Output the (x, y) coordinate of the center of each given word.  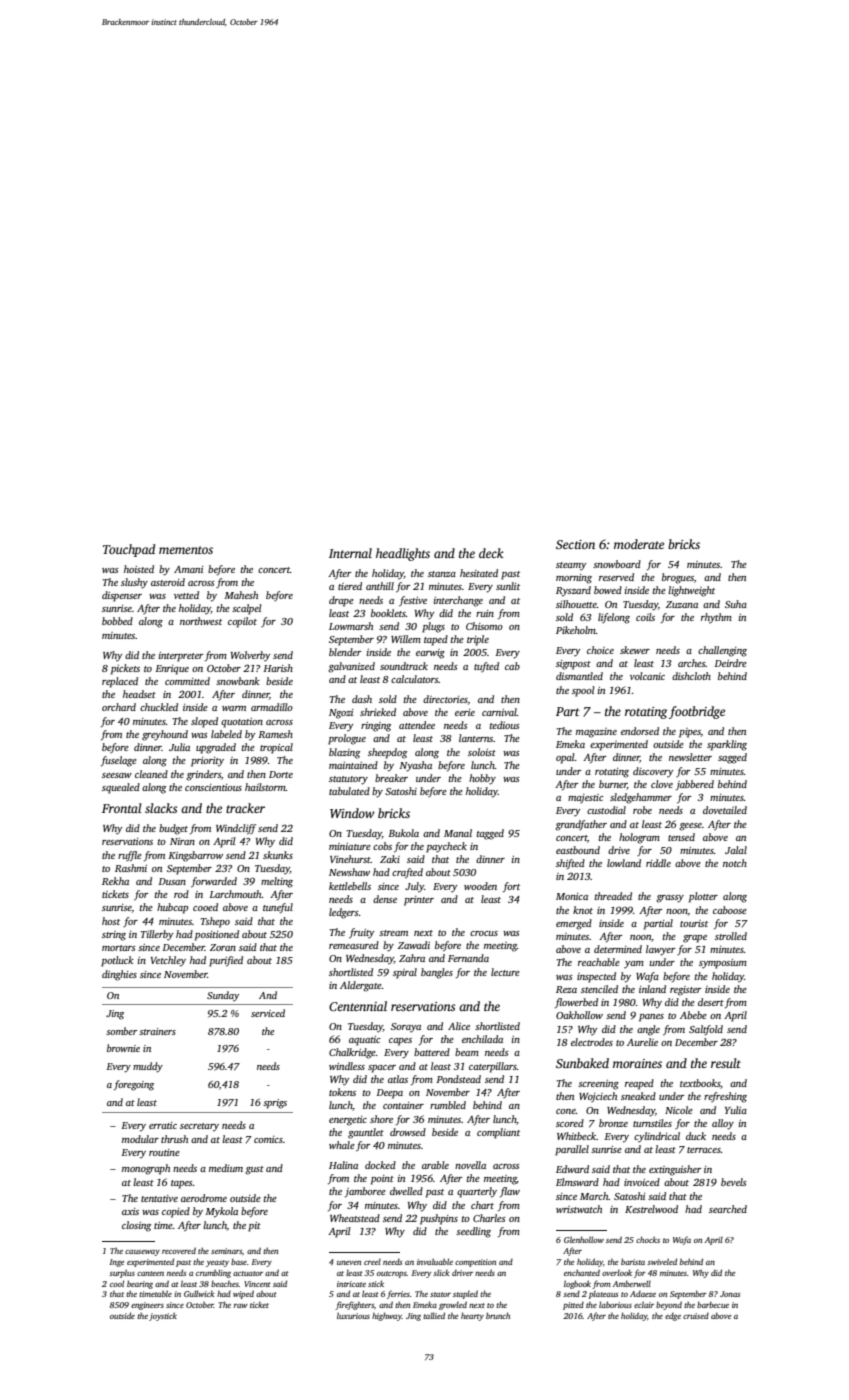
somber (121, 1031)
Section (575, 544)
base (239, 1262)
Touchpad (129, 550)
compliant (498, 1133)
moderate (639, 544)
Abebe (693, 1015)
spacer (382, 1069)
